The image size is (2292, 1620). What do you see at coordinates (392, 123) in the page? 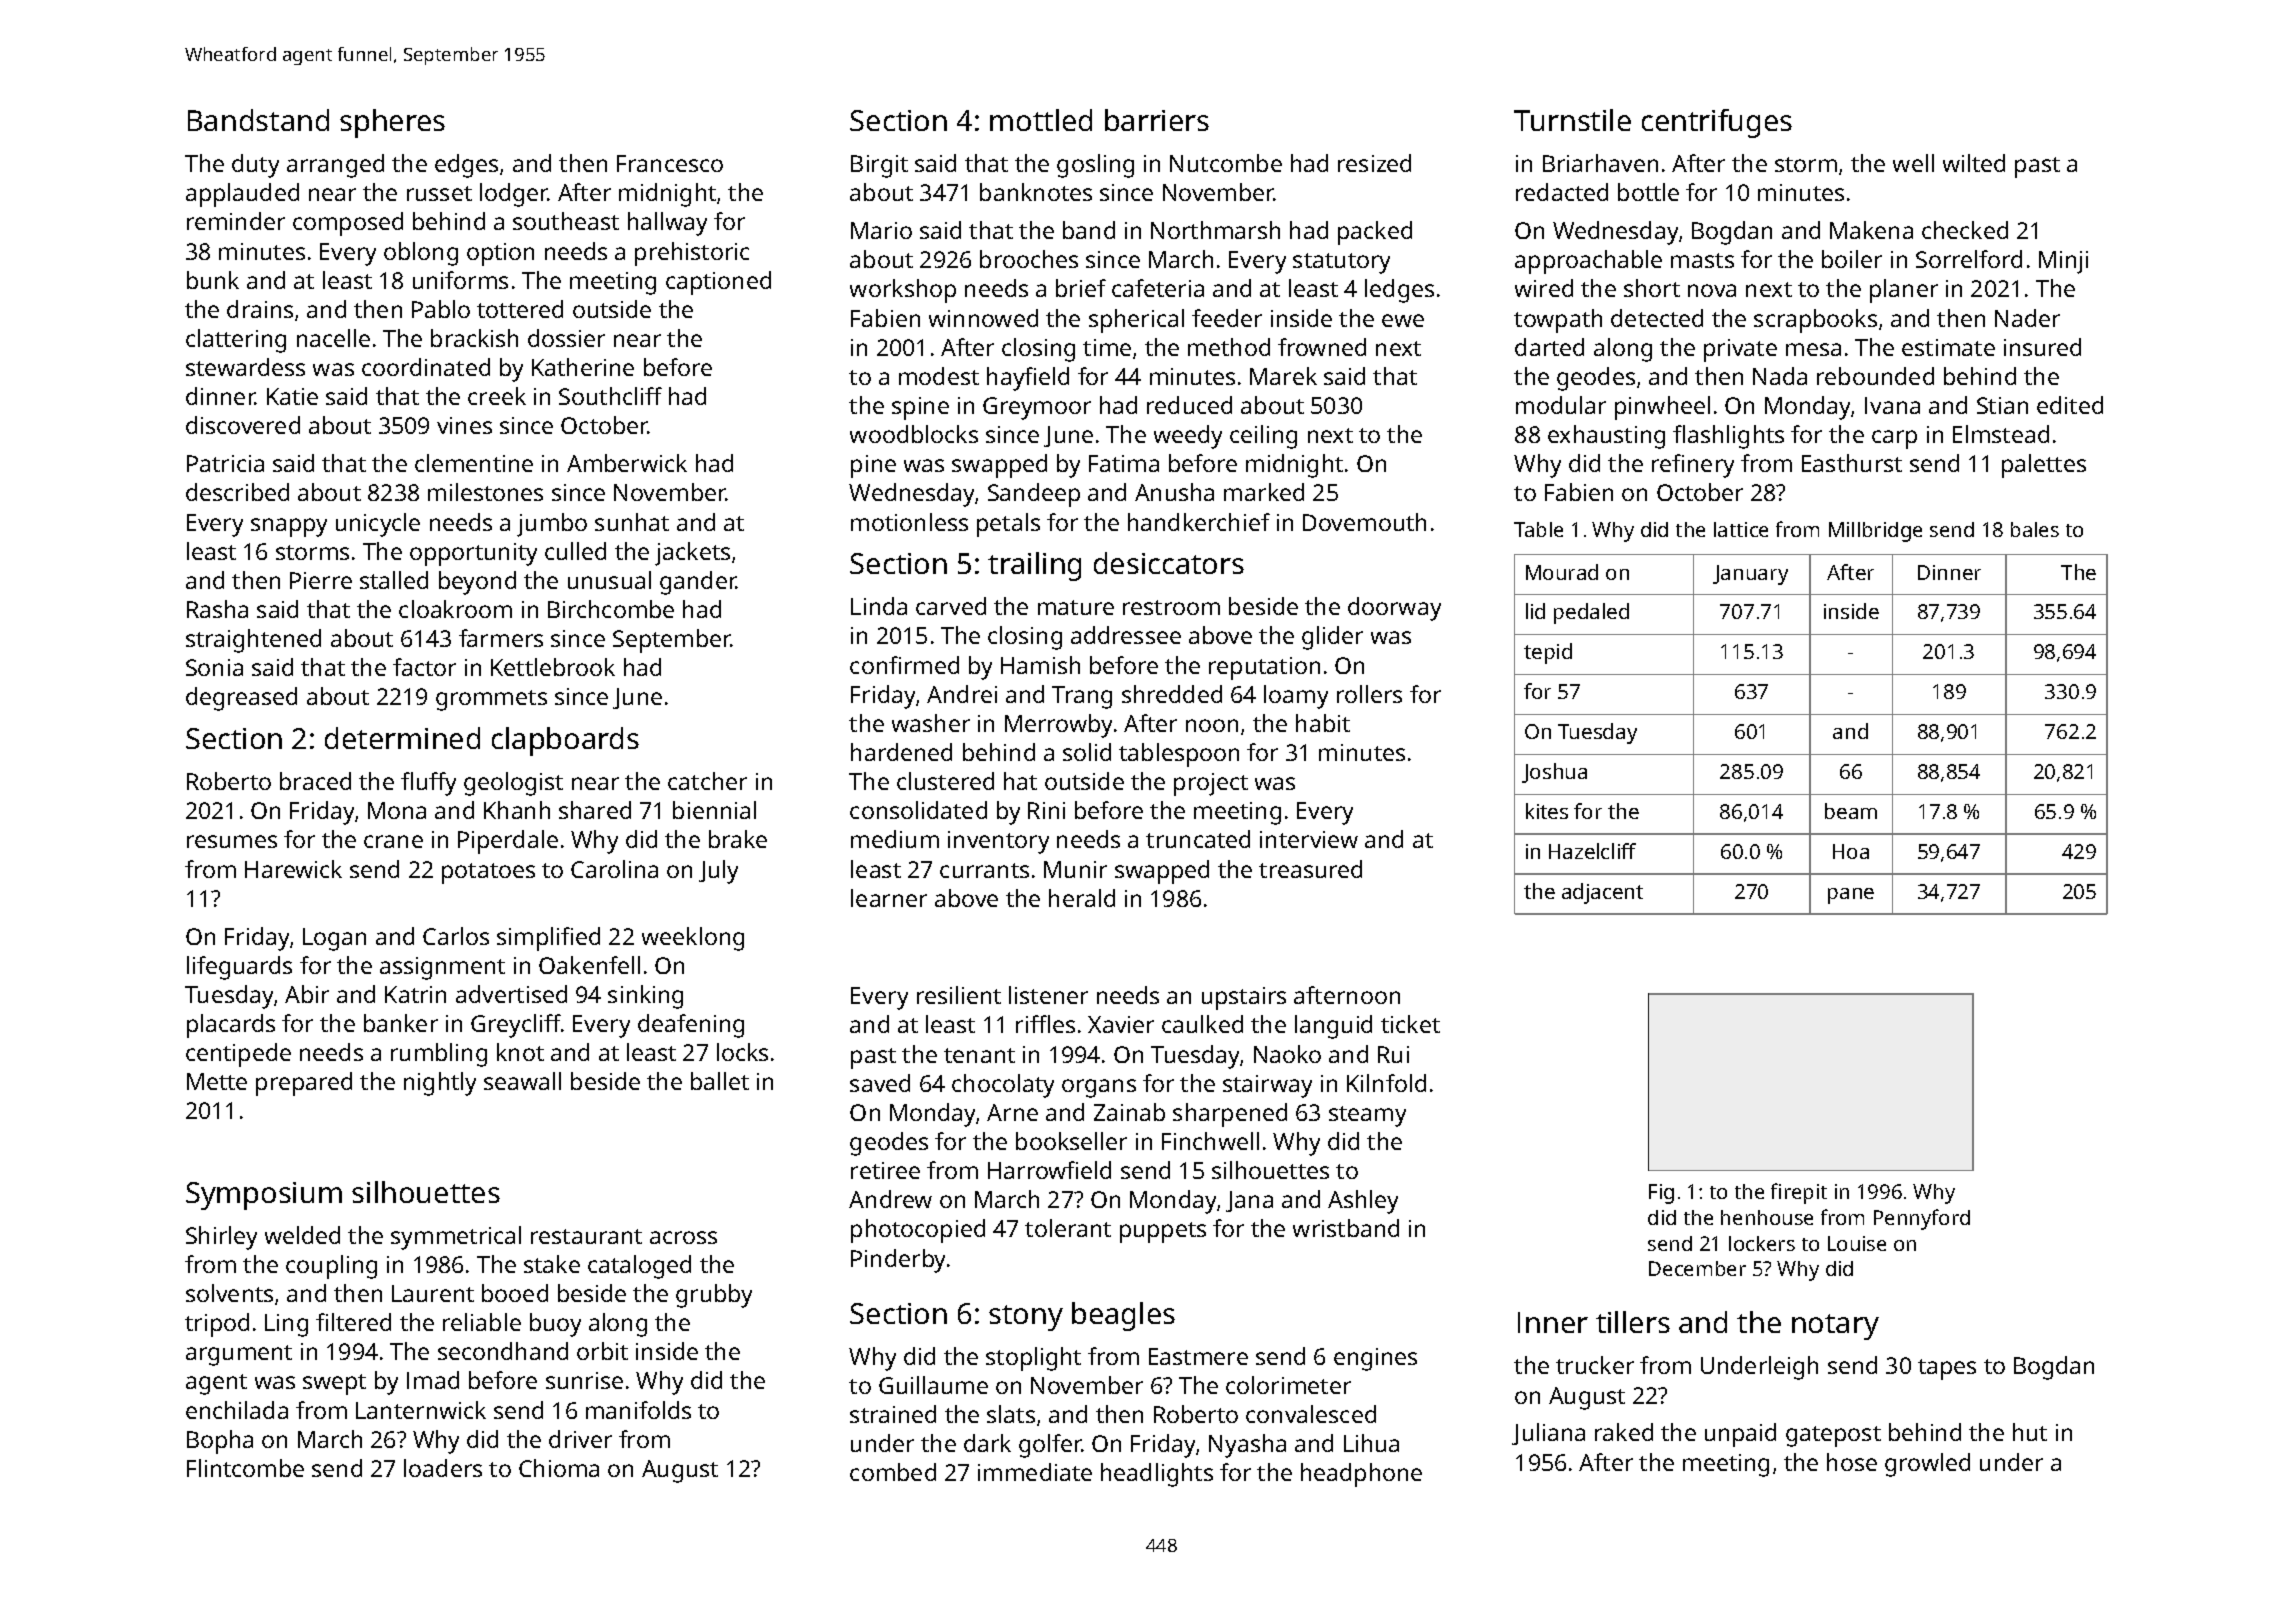
I see `spheres` at bounding box center [392, 123].
